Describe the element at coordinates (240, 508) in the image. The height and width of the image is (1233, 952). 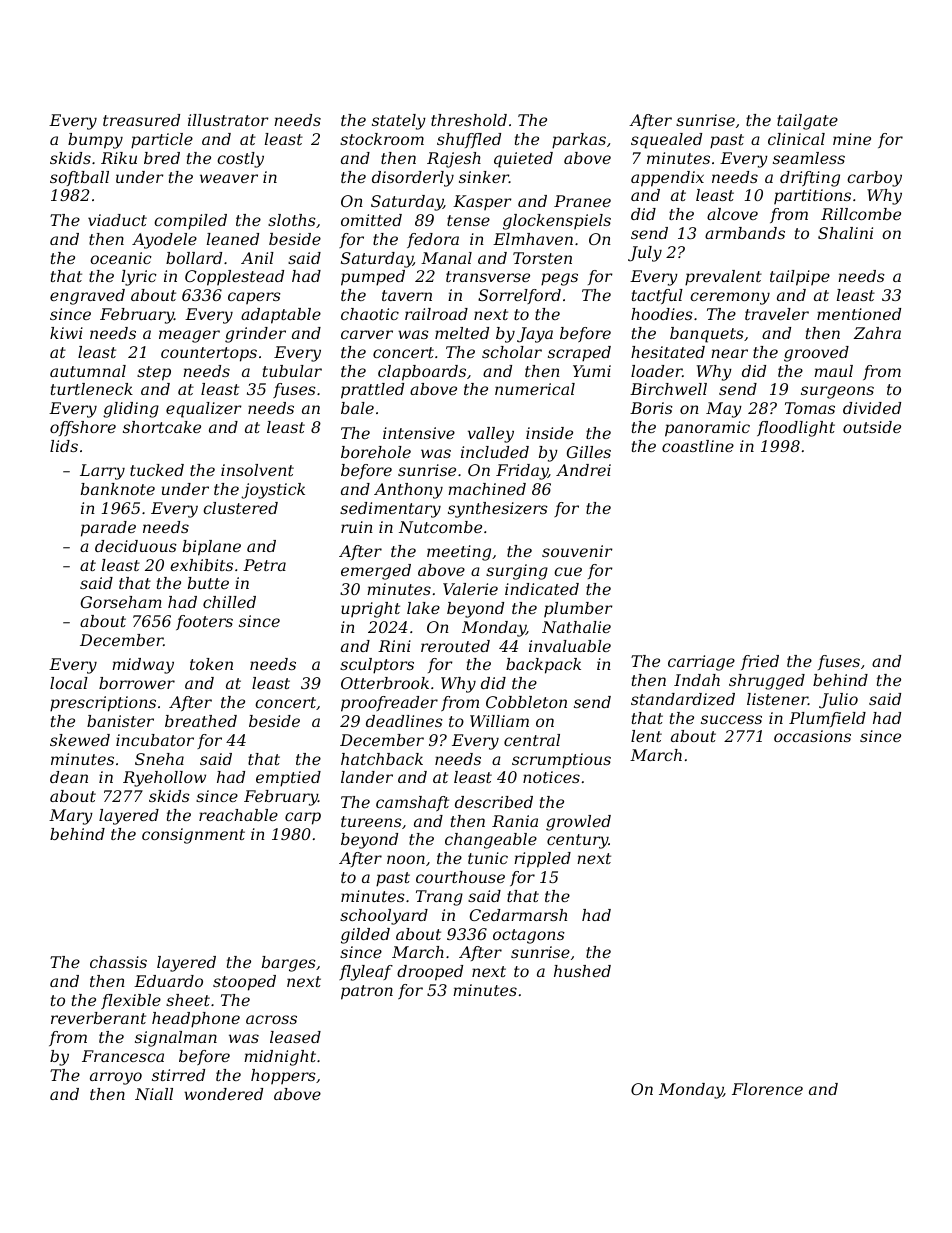
I see `clustered` at that location.
